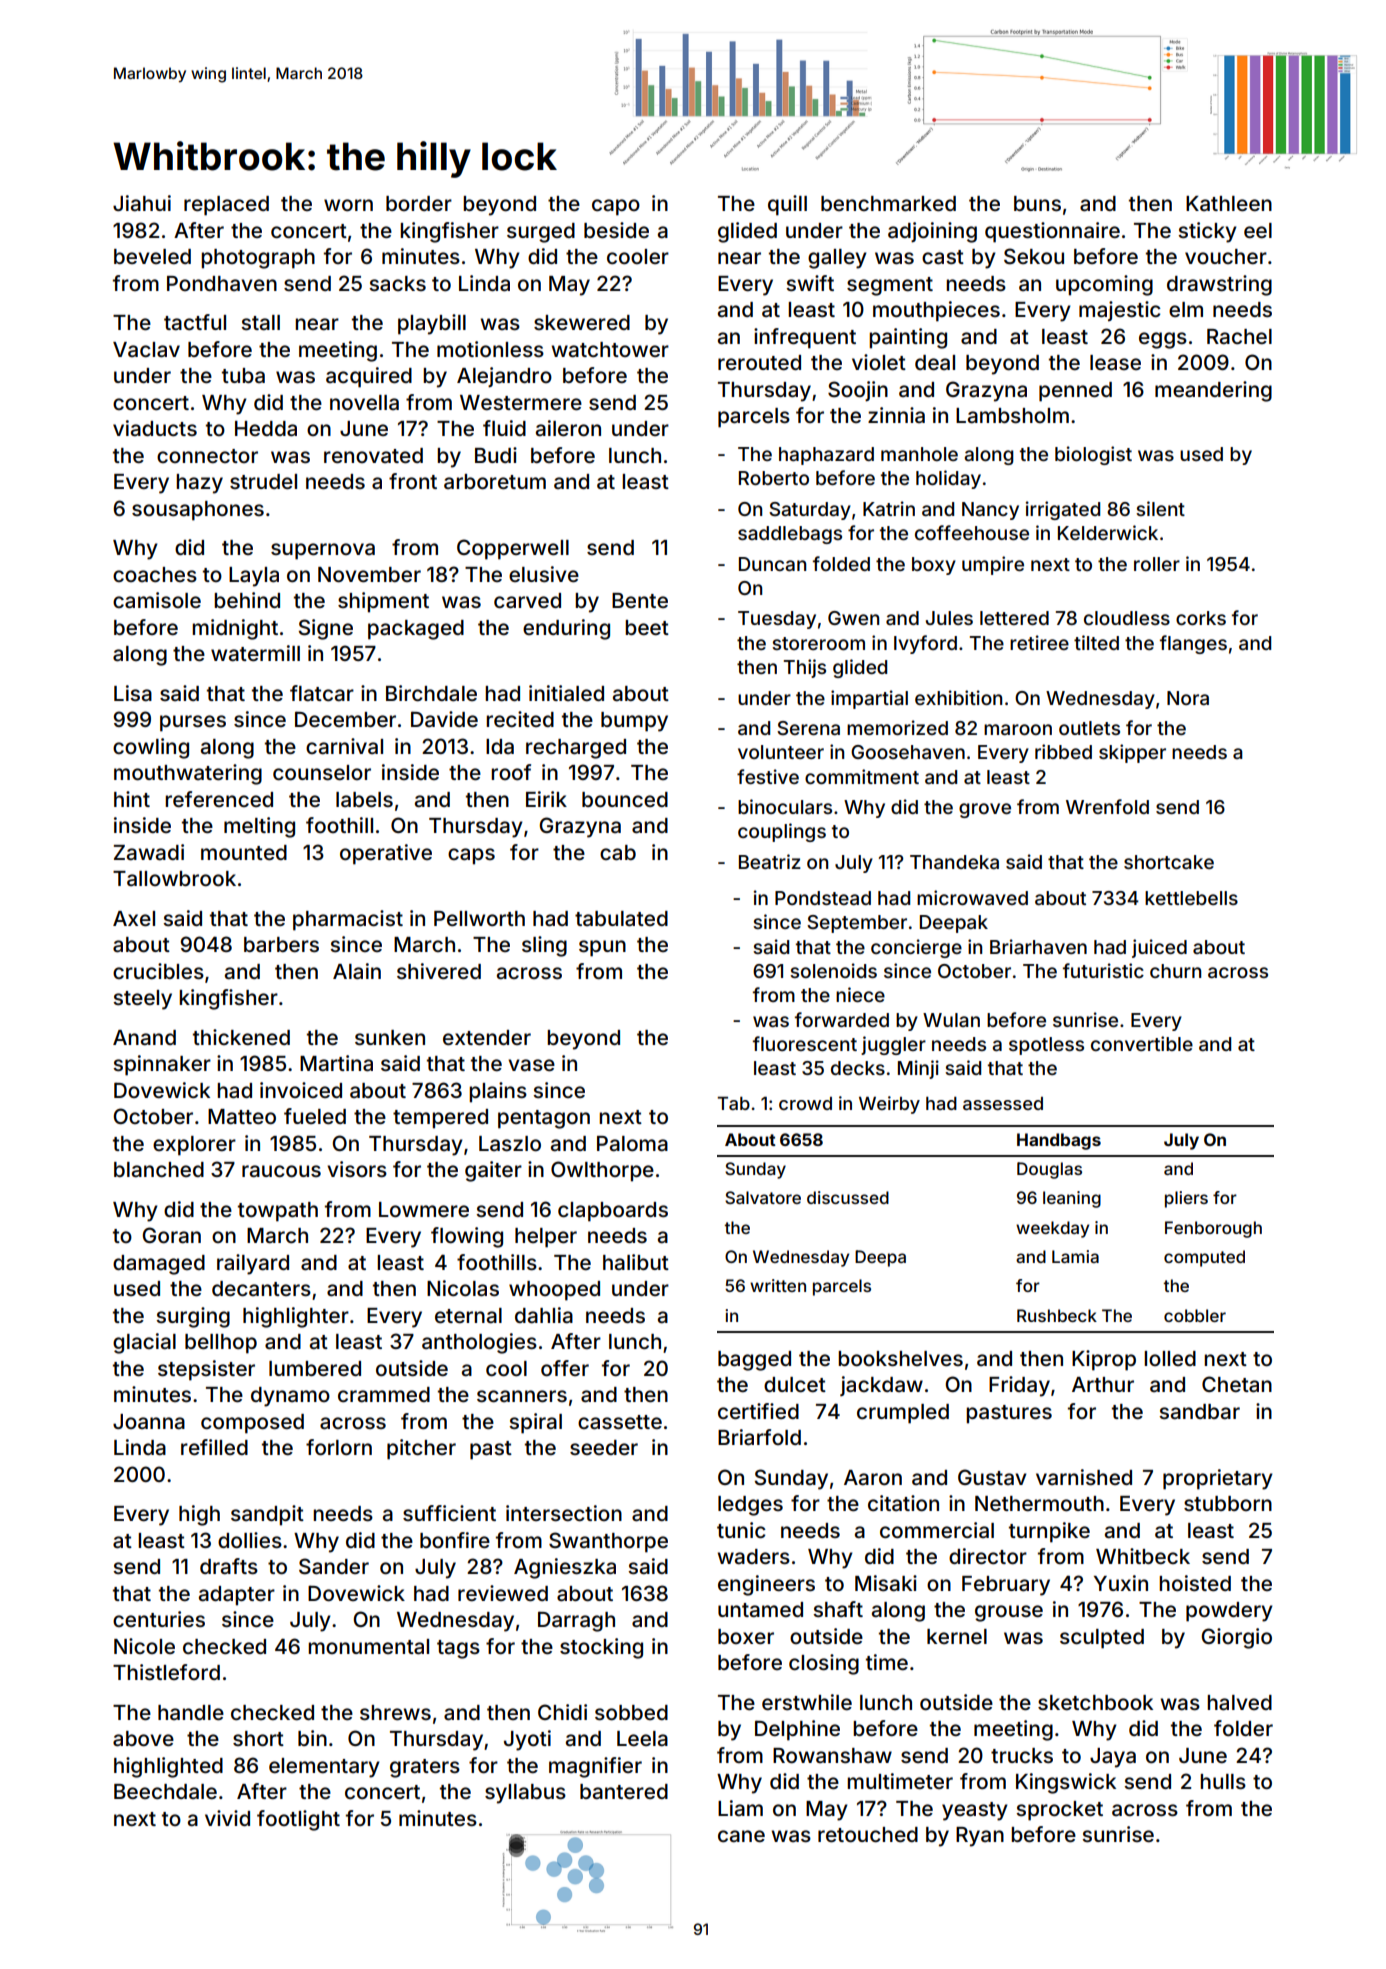 This image has width=1386, height=1969. Describe the element at coordinates (162, 1065) in the image. I see `spinnaker` at that location.
